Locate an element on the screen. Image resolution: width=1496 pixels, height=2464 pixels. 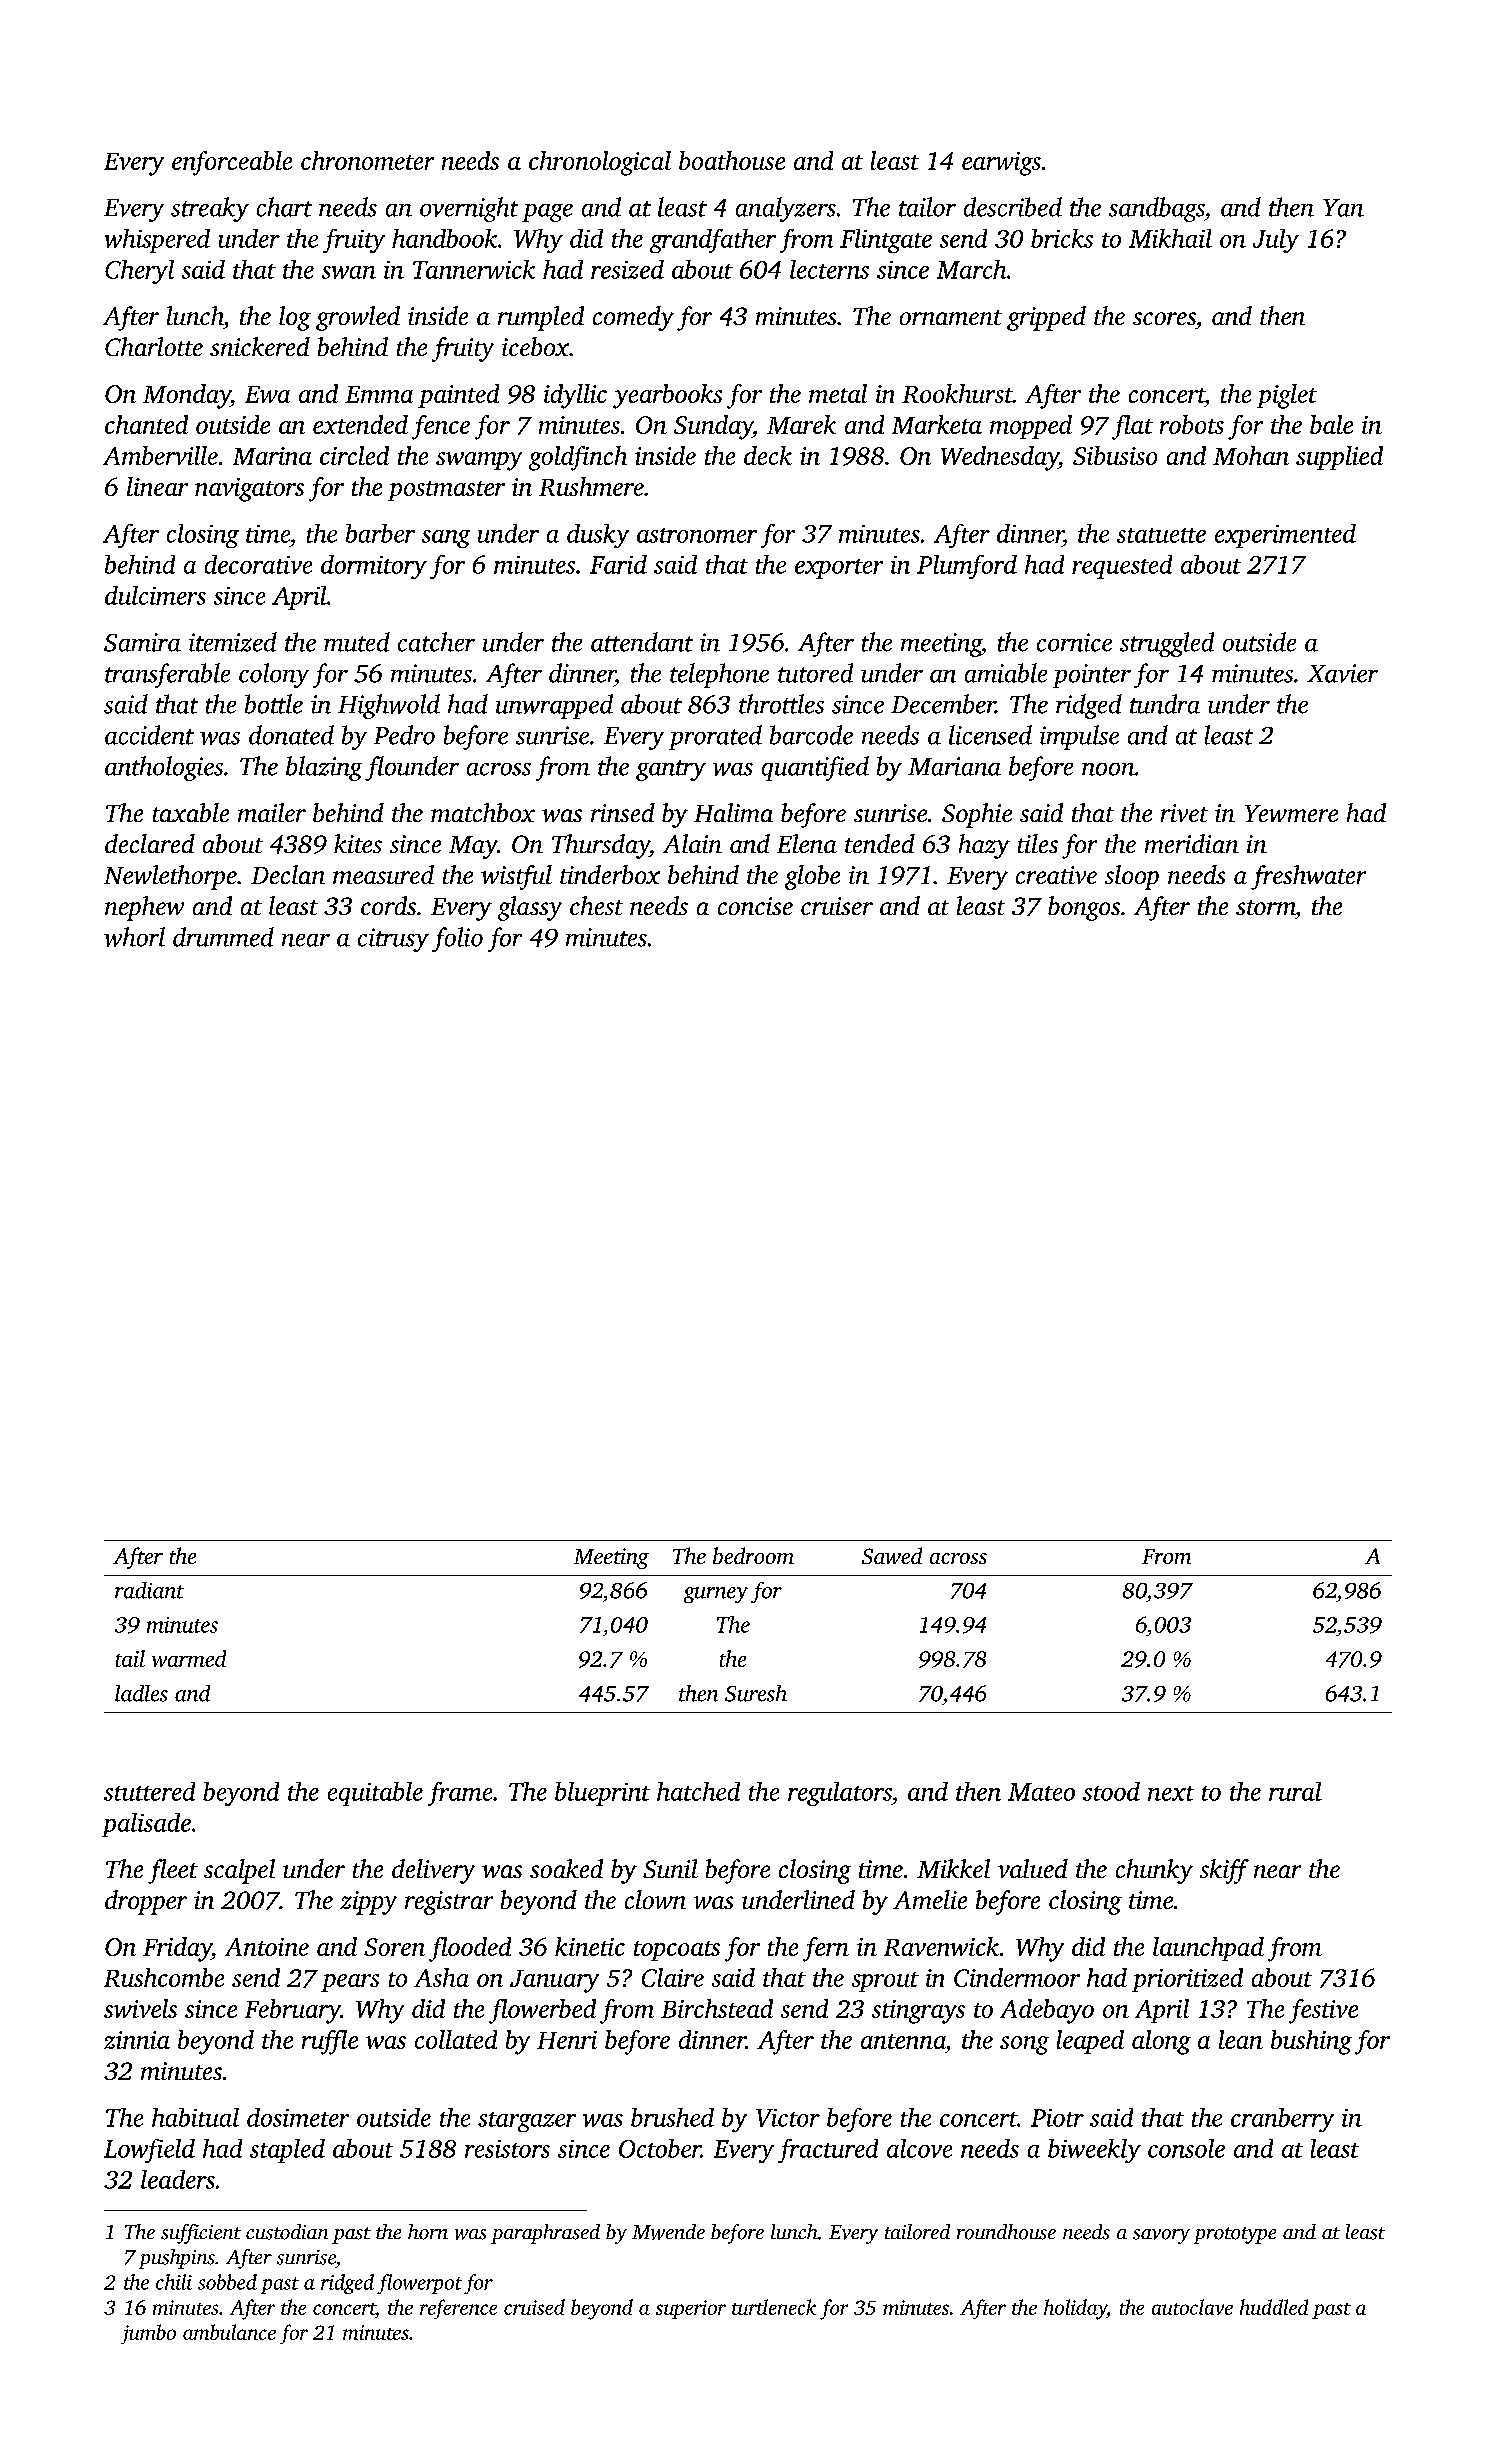
whorl is located at coordinates (134, 937).
